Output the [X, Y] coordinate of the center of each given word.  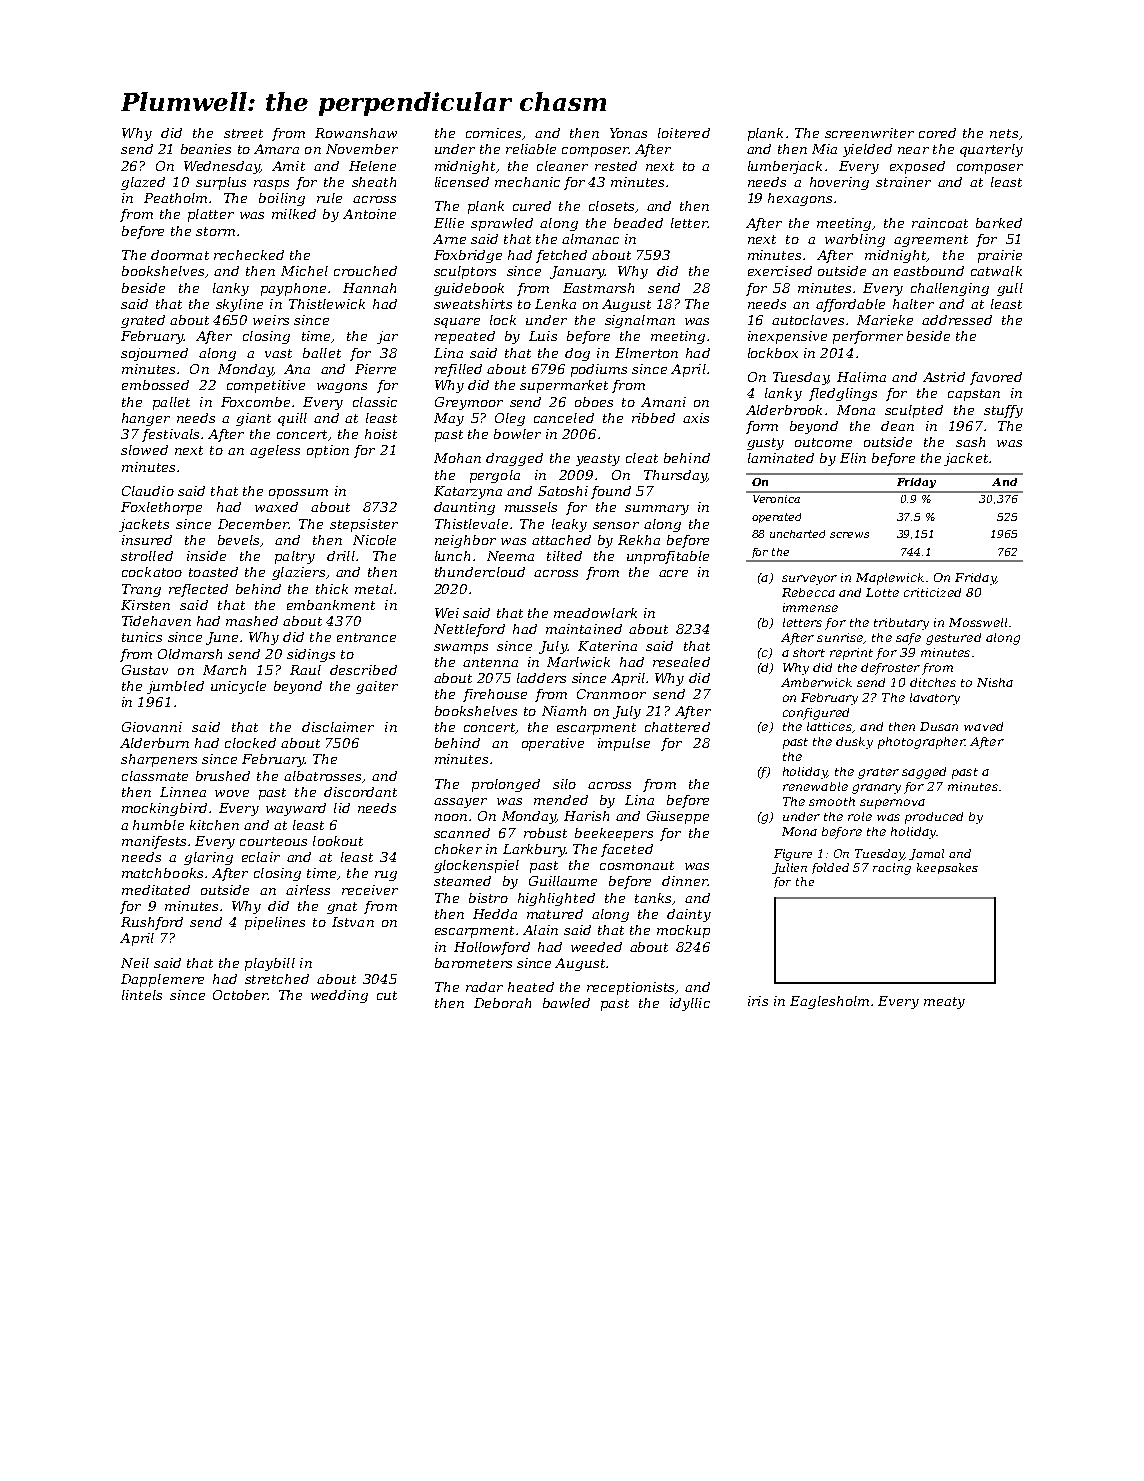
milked [294, 214]
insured [147, 540]
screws [849, 535]
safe [908, 639]
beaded [638, 223]
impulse [624, 744]
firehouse [495, 695]
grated [143, 321]
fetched [561, 256]
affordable [850, 305]
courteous [273, 841]
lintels [142, 995]
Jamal [926, 854]
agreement [931, 241]
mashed [252, 621]
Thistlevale [471, 524]
